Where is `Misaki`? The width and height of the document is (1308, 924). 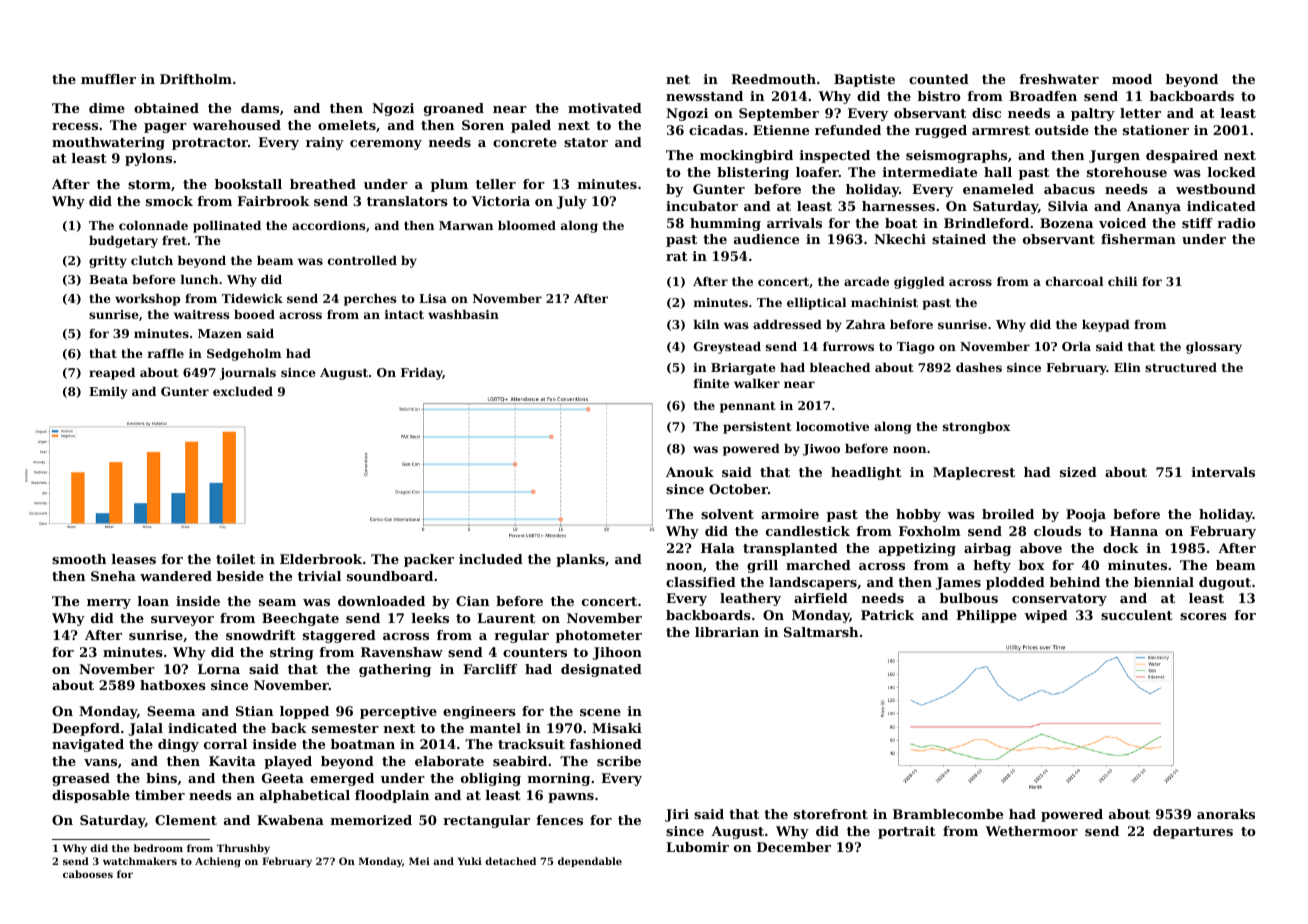
Misaki is located at coordinates (617, 728).
